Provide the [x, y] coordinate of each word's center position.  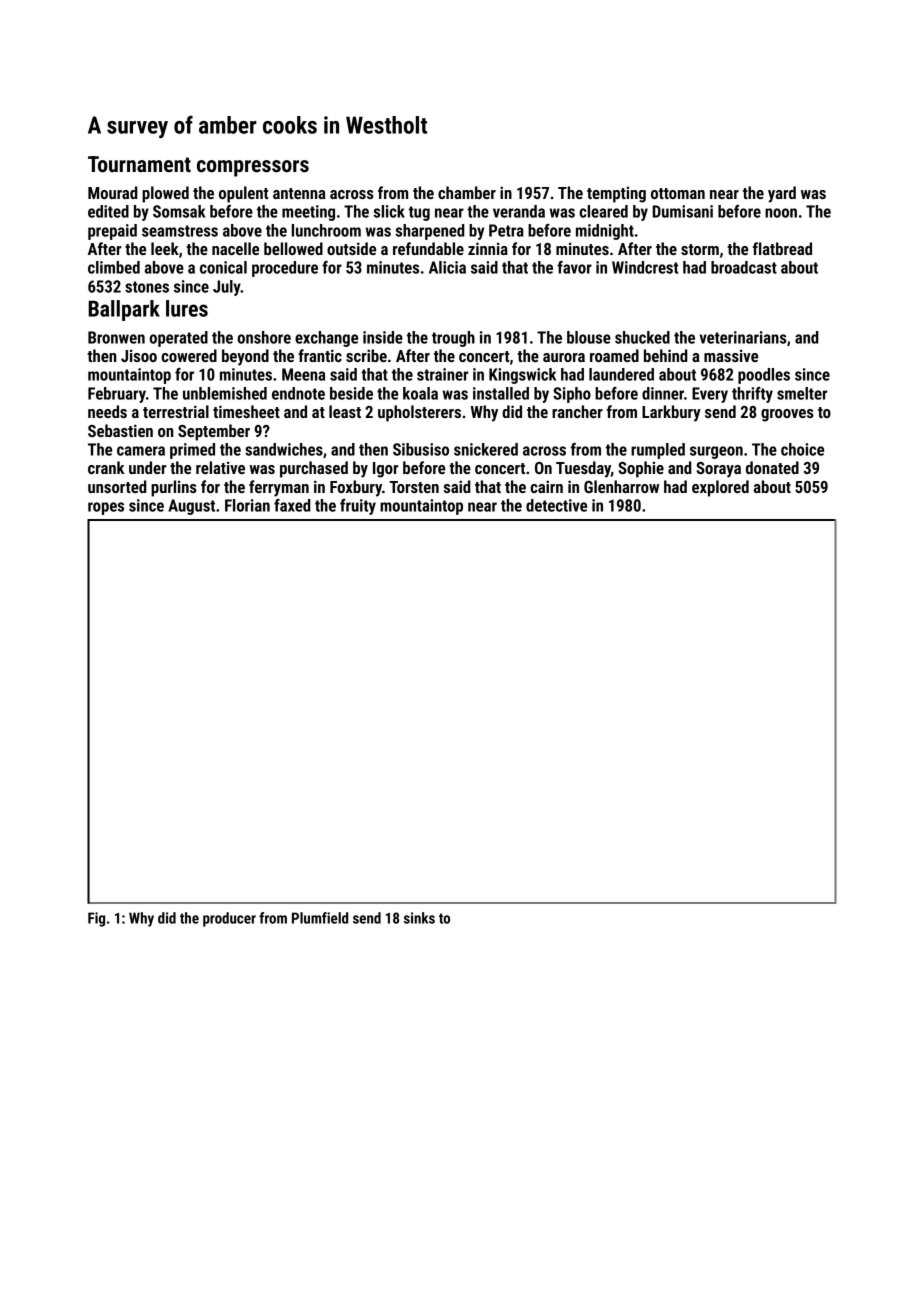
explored [720, 488]
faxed [292, 505]
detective [556, 505]
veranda [519, 211]
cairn [546, 486]
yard [782, 194]
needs [107, 411]
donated [772, 467]
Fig [96, 919]
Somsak [179, 211]
